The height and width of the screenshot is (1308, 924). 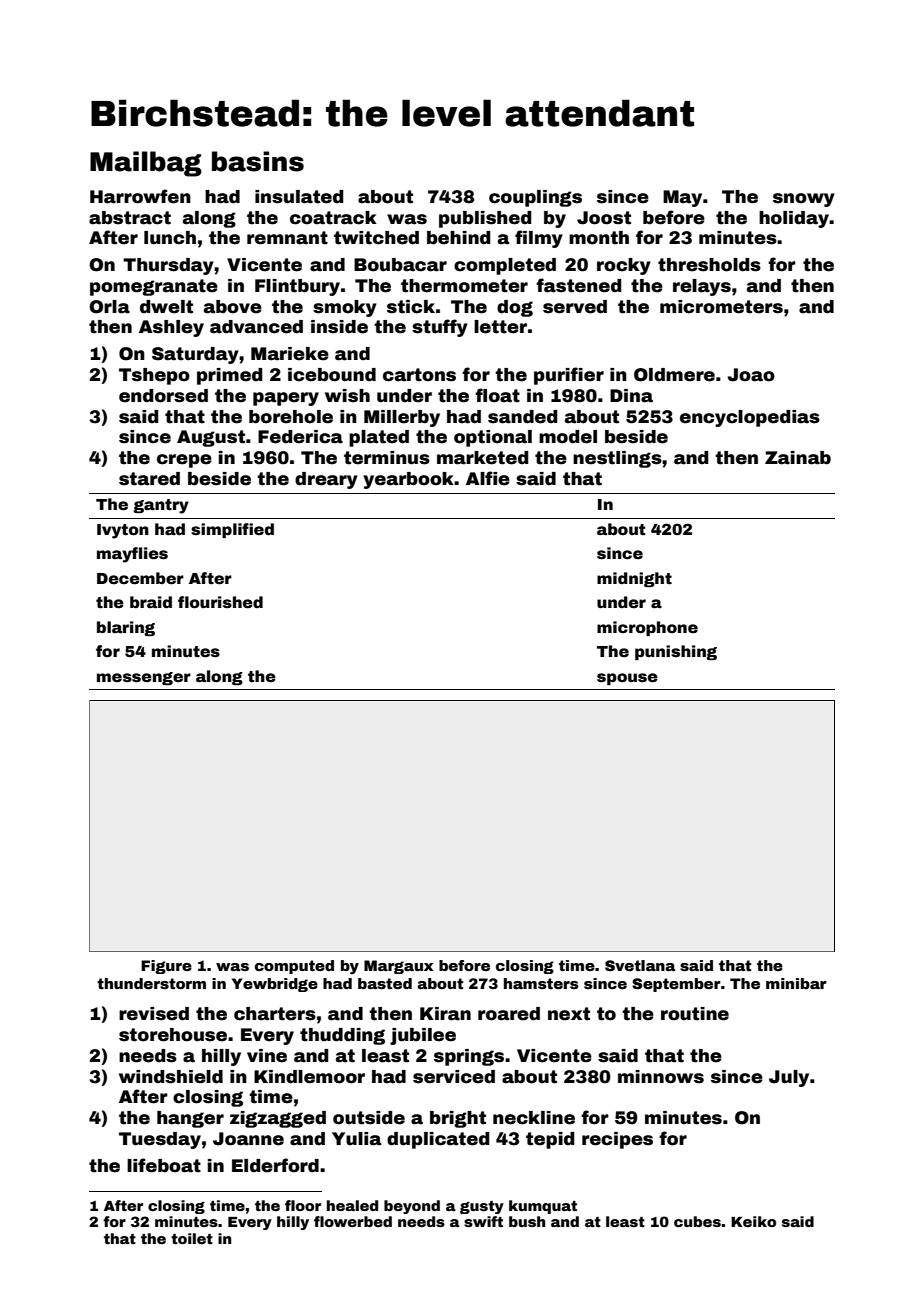 What do you see at coordinates (569, 376) in the screenshot?
I see `purifier` at bounding box center [569, 376].
